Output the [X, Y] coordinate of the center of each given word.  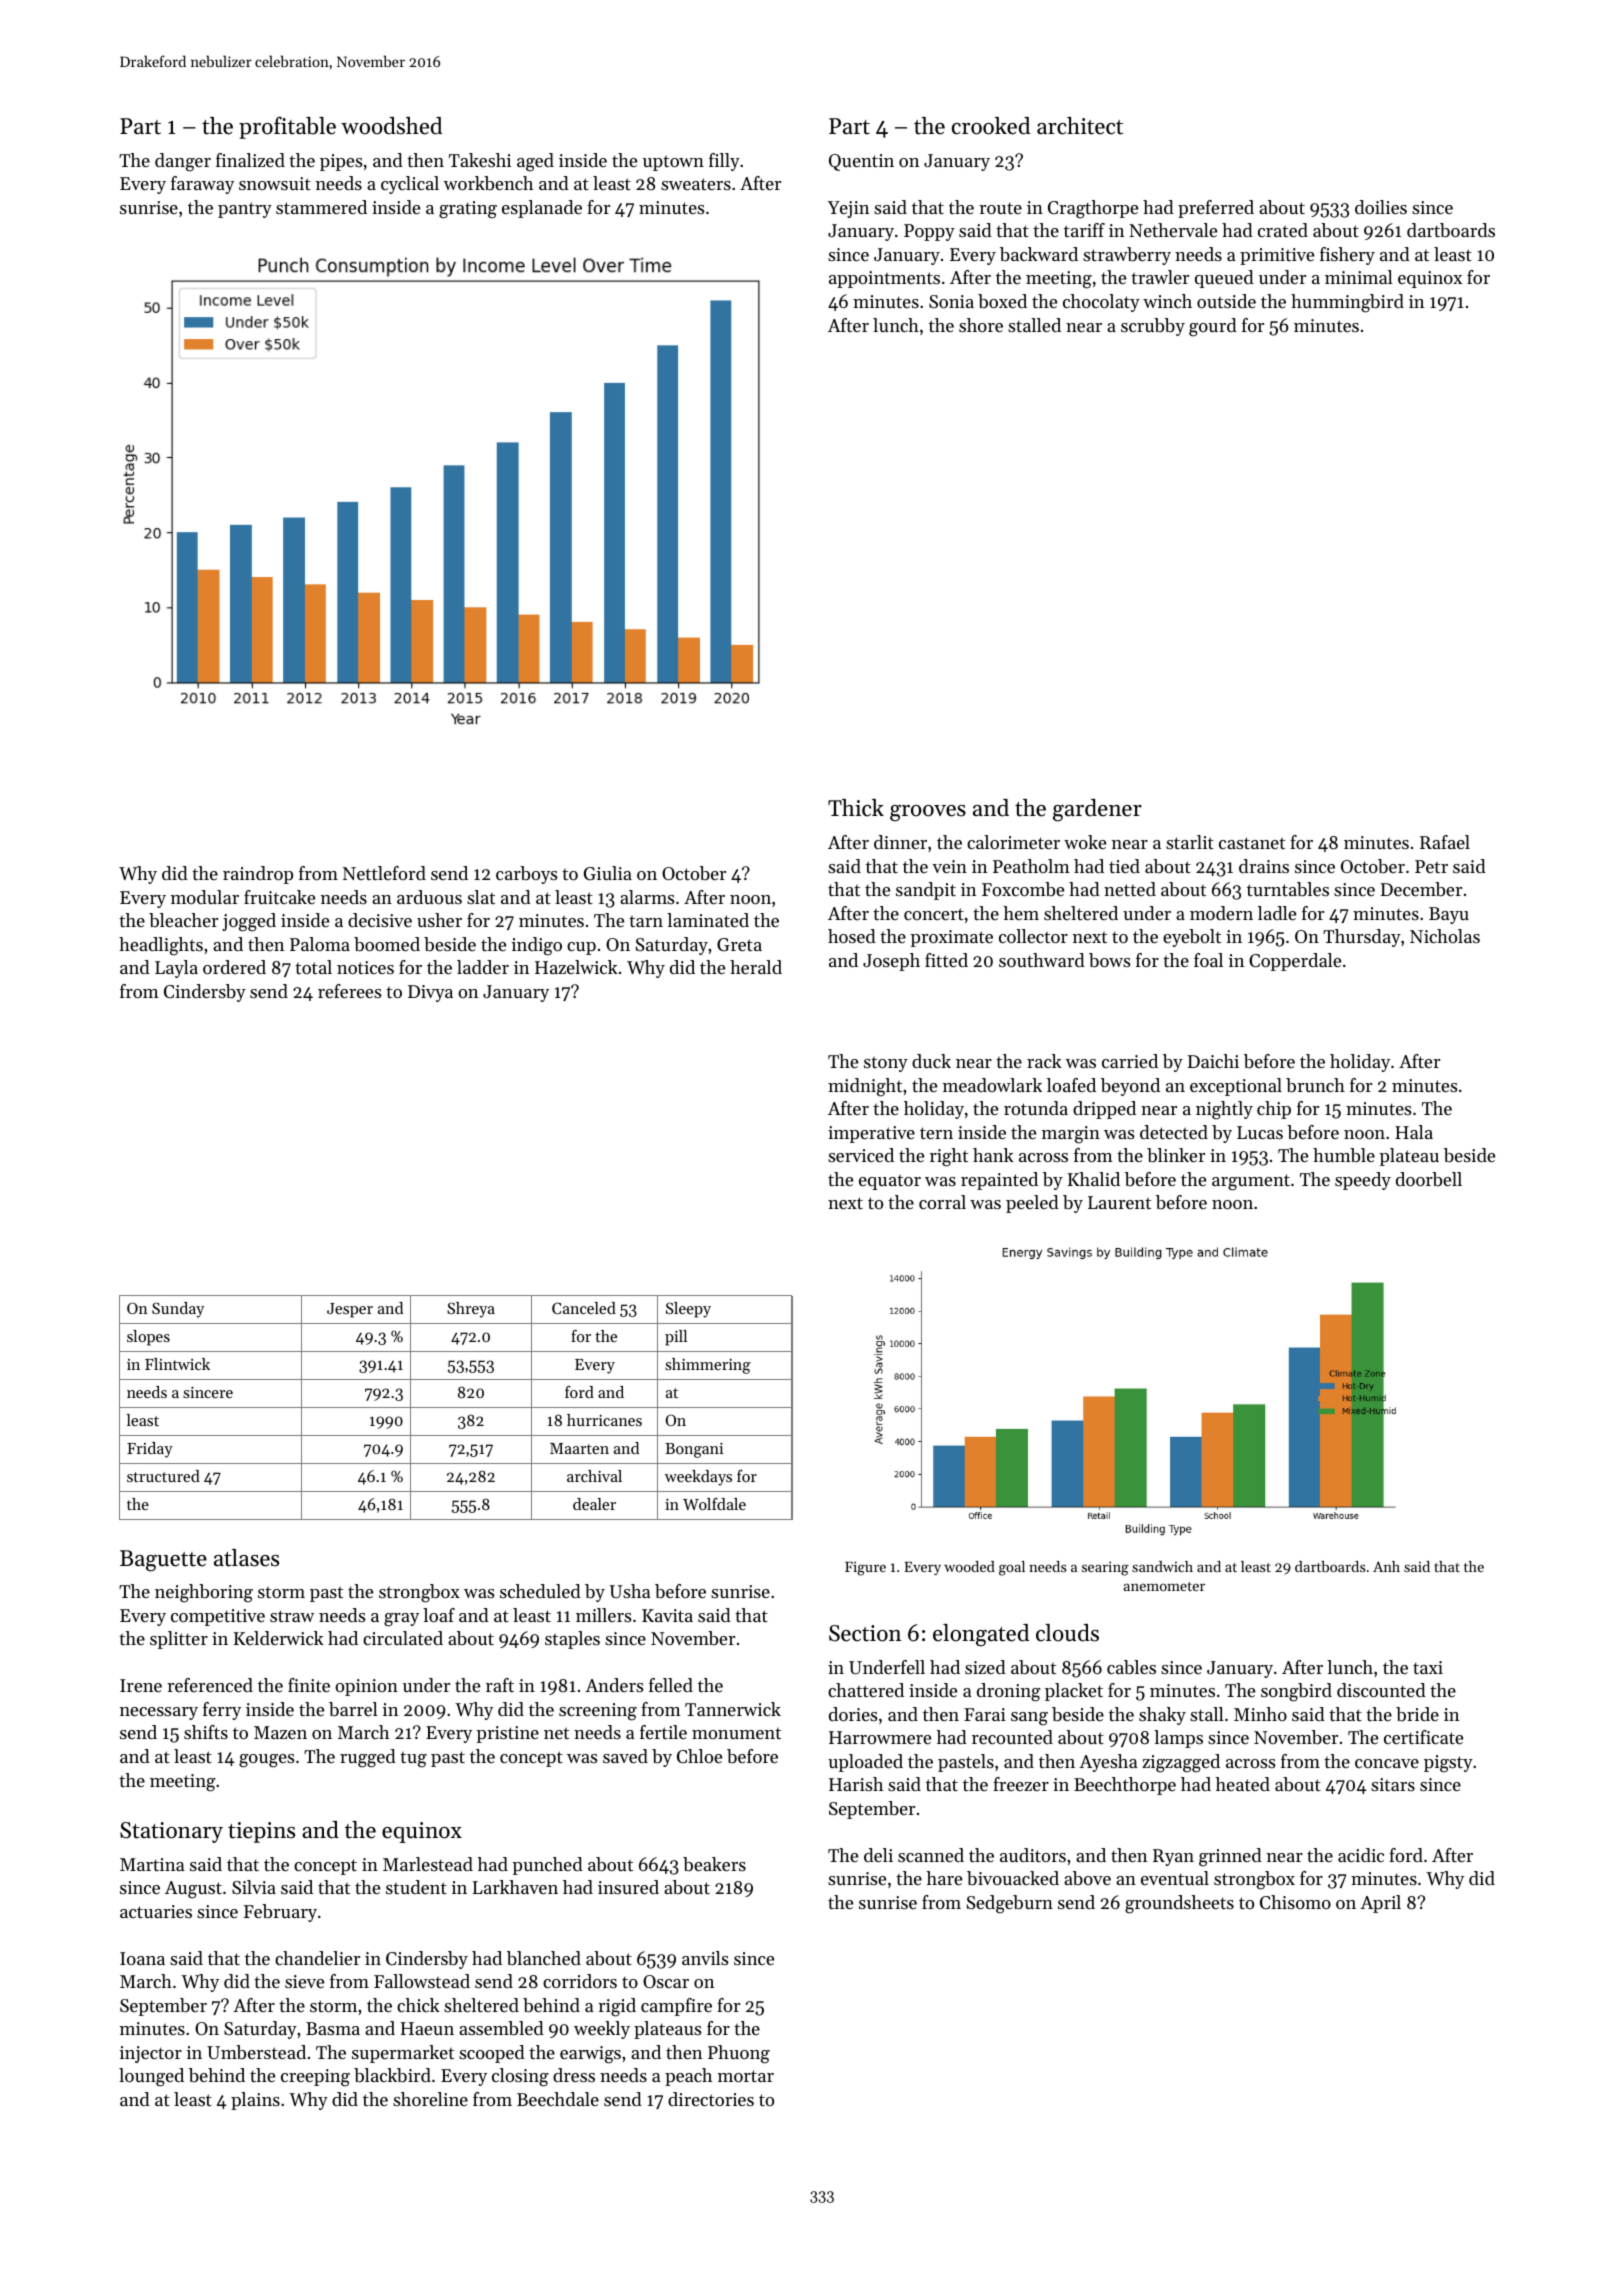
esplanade [542, 209]
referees [350, 991]
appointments [884, 279]
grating [468, 210]
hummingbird [1347, 303]
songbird [1296, 1692]
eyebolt [1192, 938]
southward [1042, 960]
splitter [179, 1640]
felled [671, 1685]
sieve [304, 1981]
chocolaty [1101, 303]
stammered [321, 207]
